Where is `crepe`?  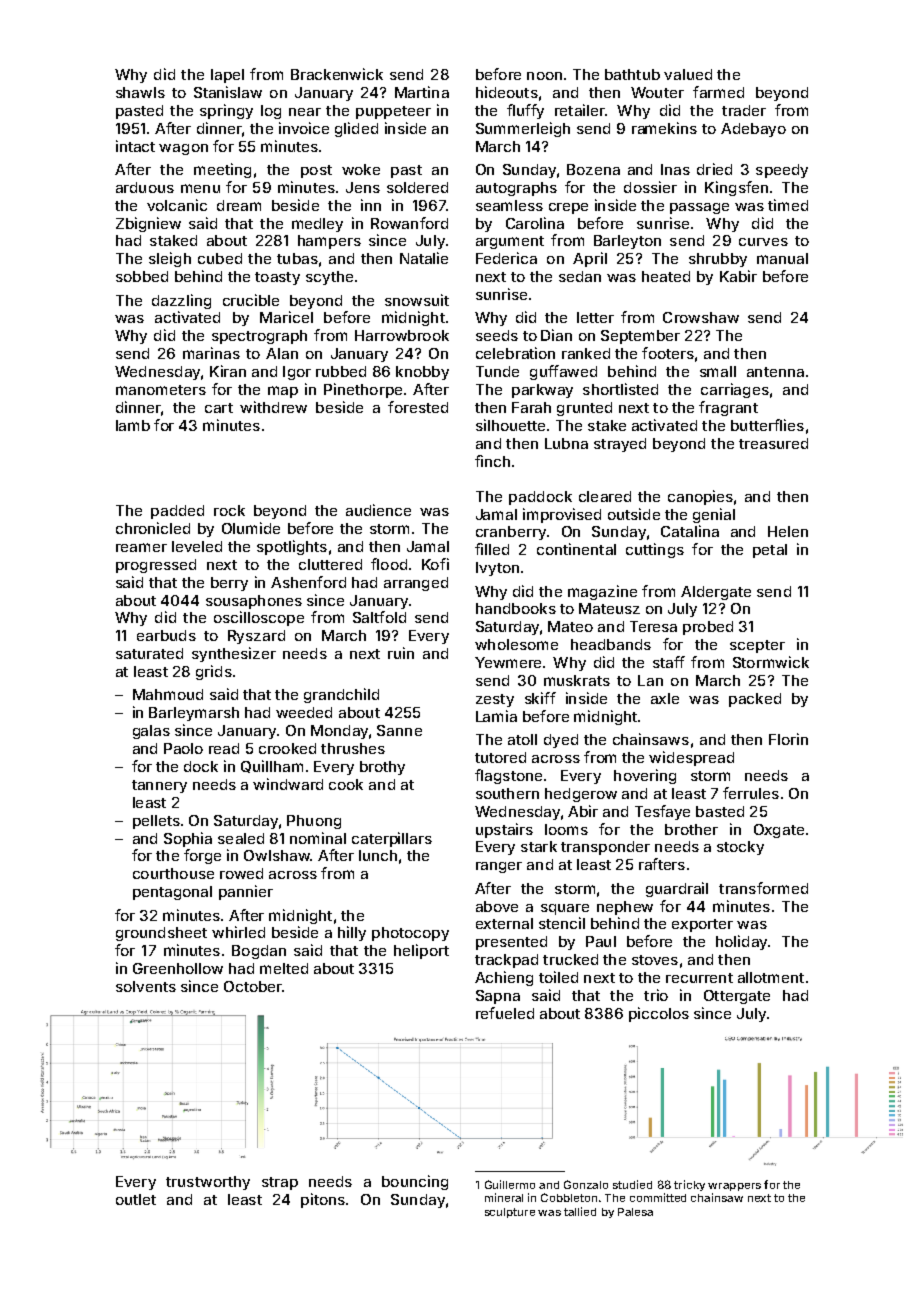 crepe is located at coordinates (568, 208).
